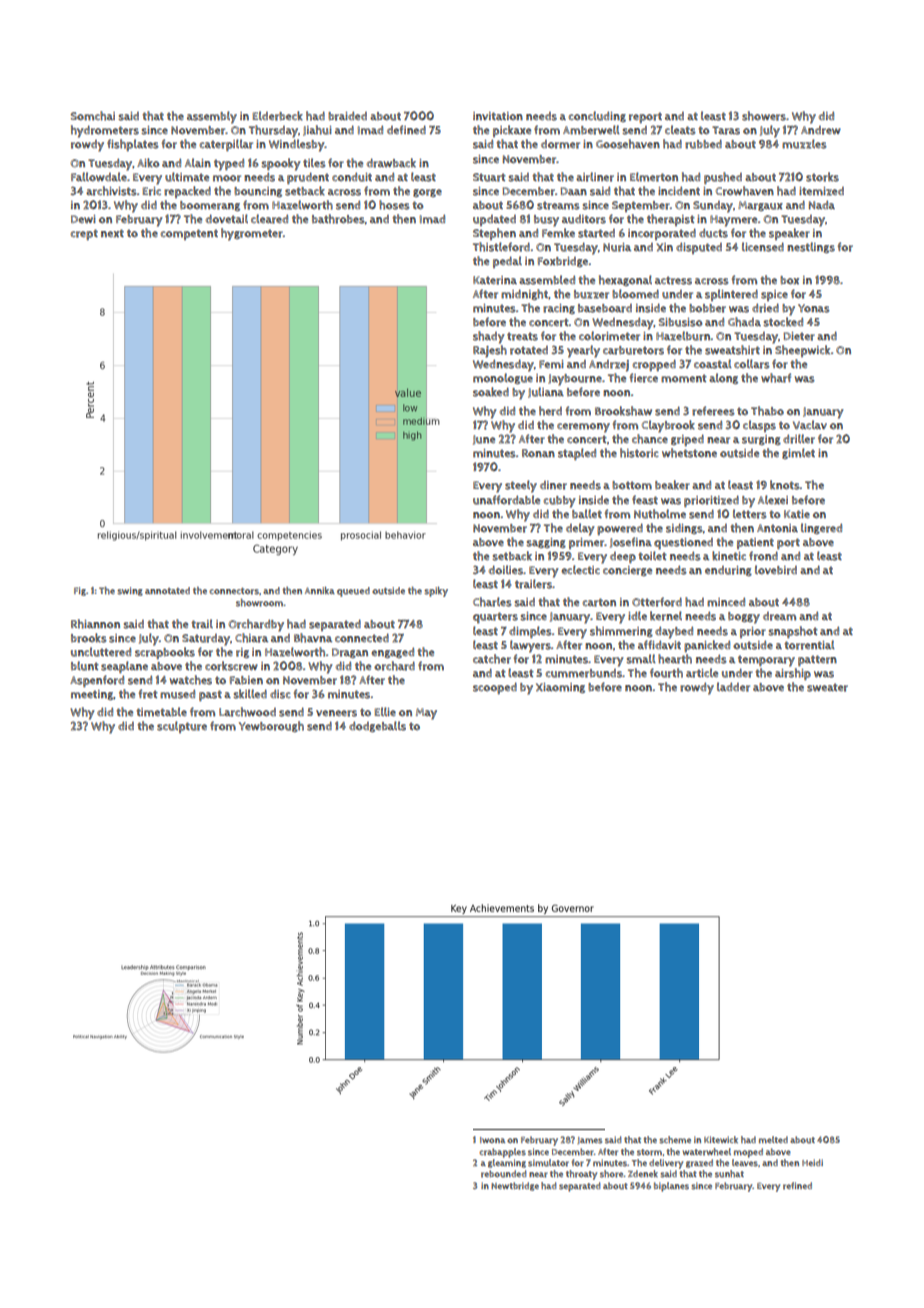 The height and width of the page is (1308, 924). What do you see at coordinates (83, 219) in the page?
I see `Dewi` at bounding box center [83, 219].
